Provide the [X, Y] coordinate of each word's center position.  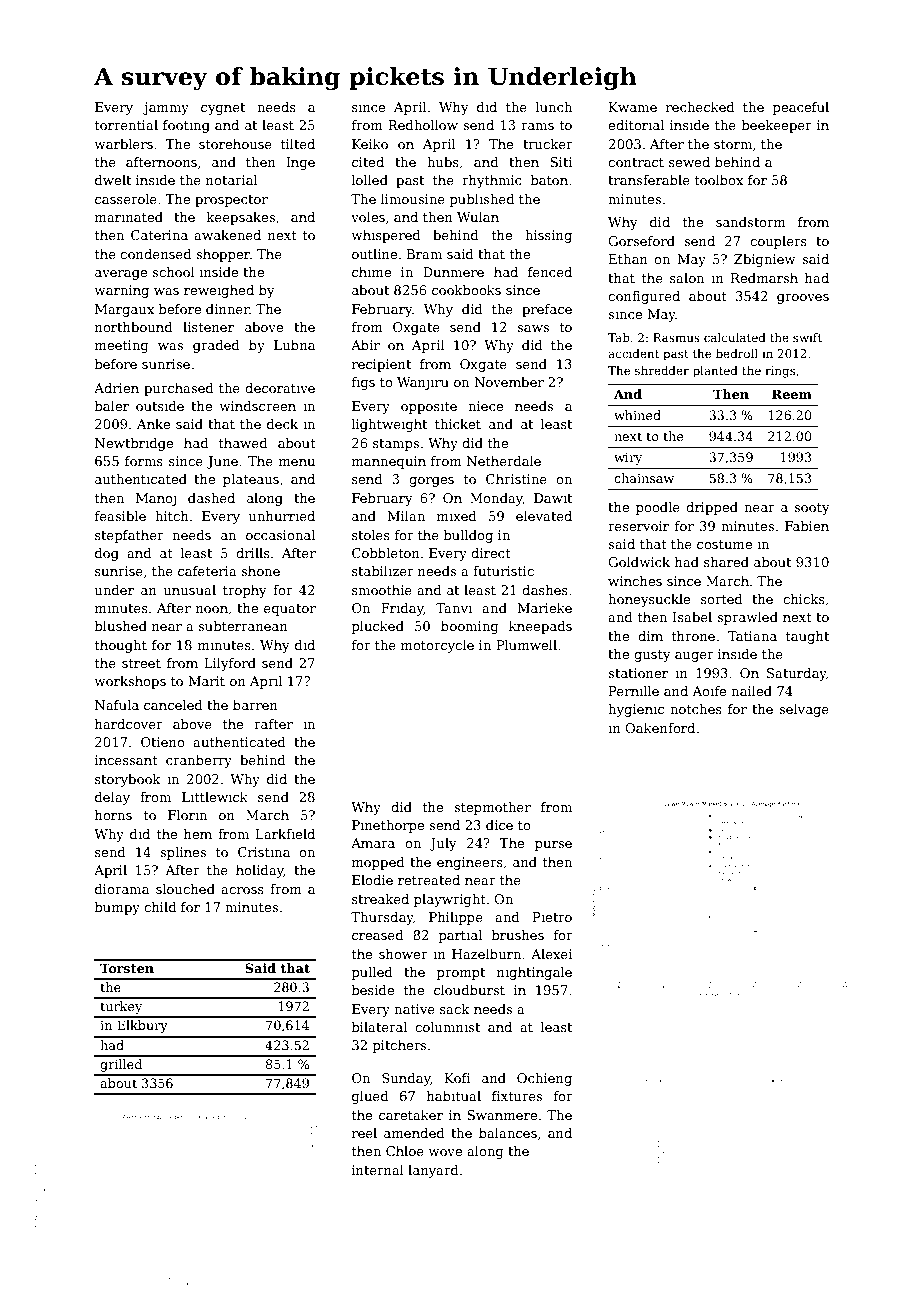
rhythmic [492, 181]
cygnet [223, 109]
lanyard [433, 1171]
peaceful [801, 108]
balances [508, 1133]
